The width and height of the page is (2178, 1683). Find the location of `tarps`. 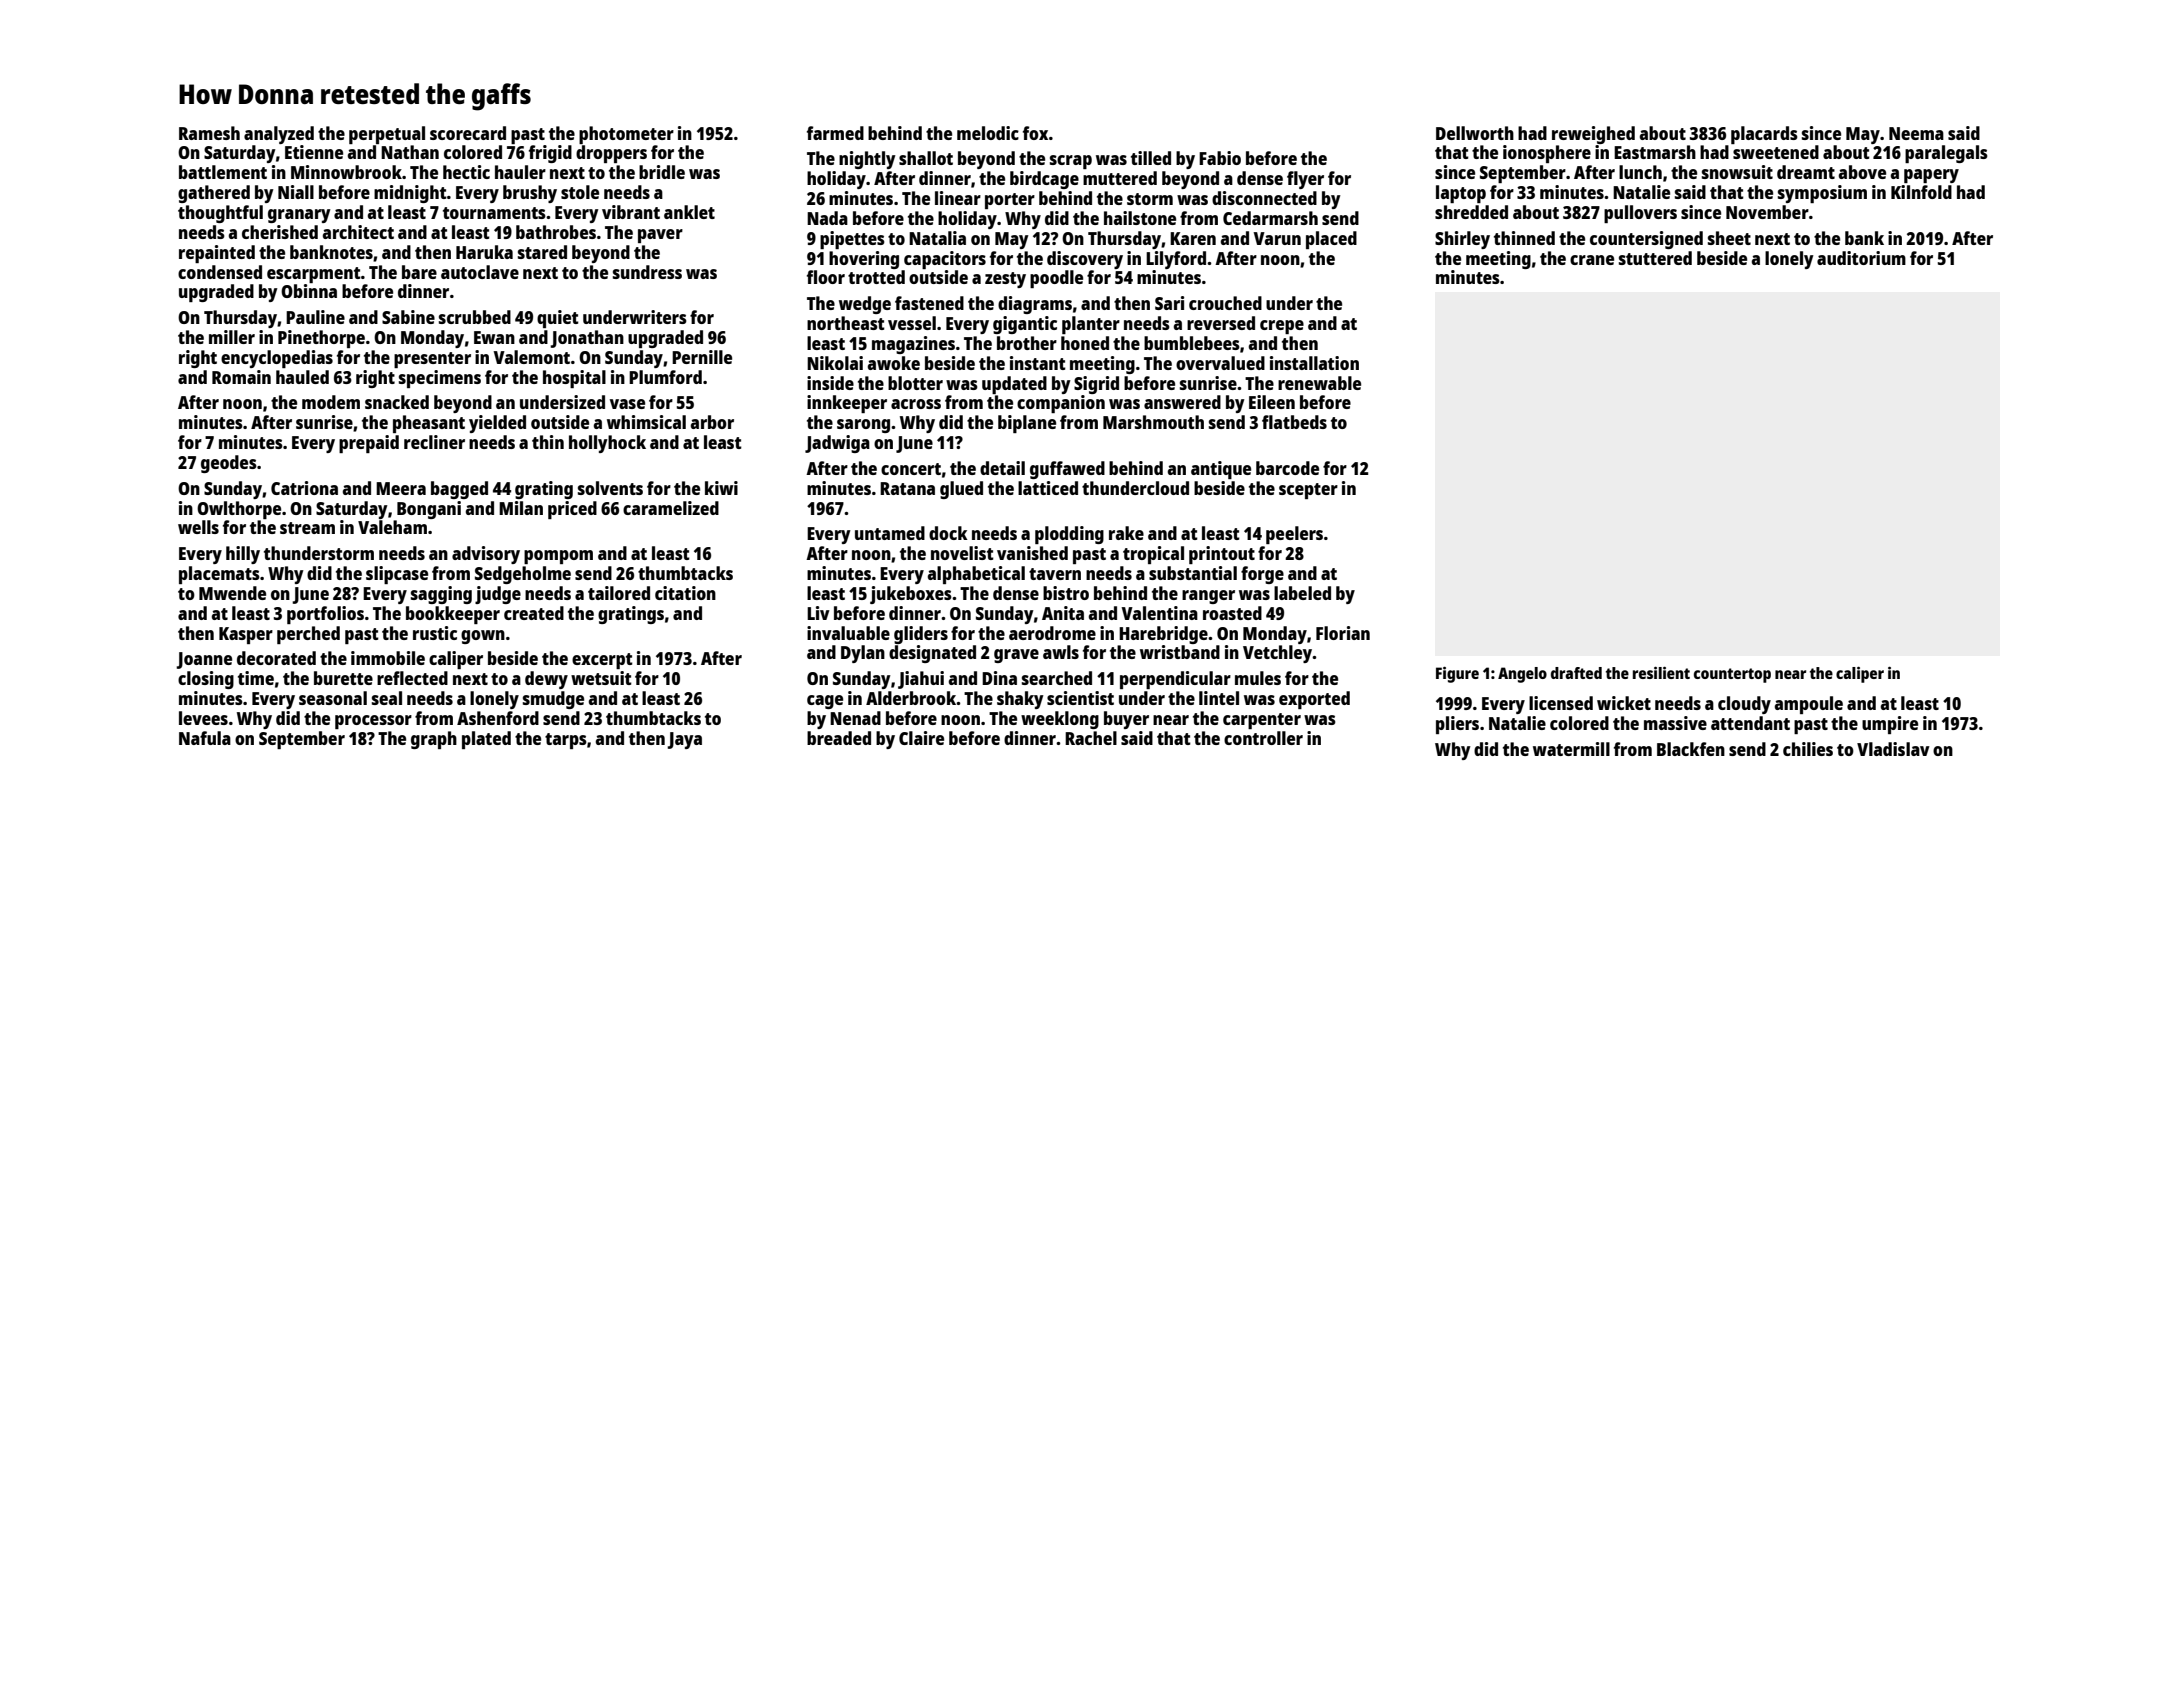

tarps is located at coordinates (566, 741).
